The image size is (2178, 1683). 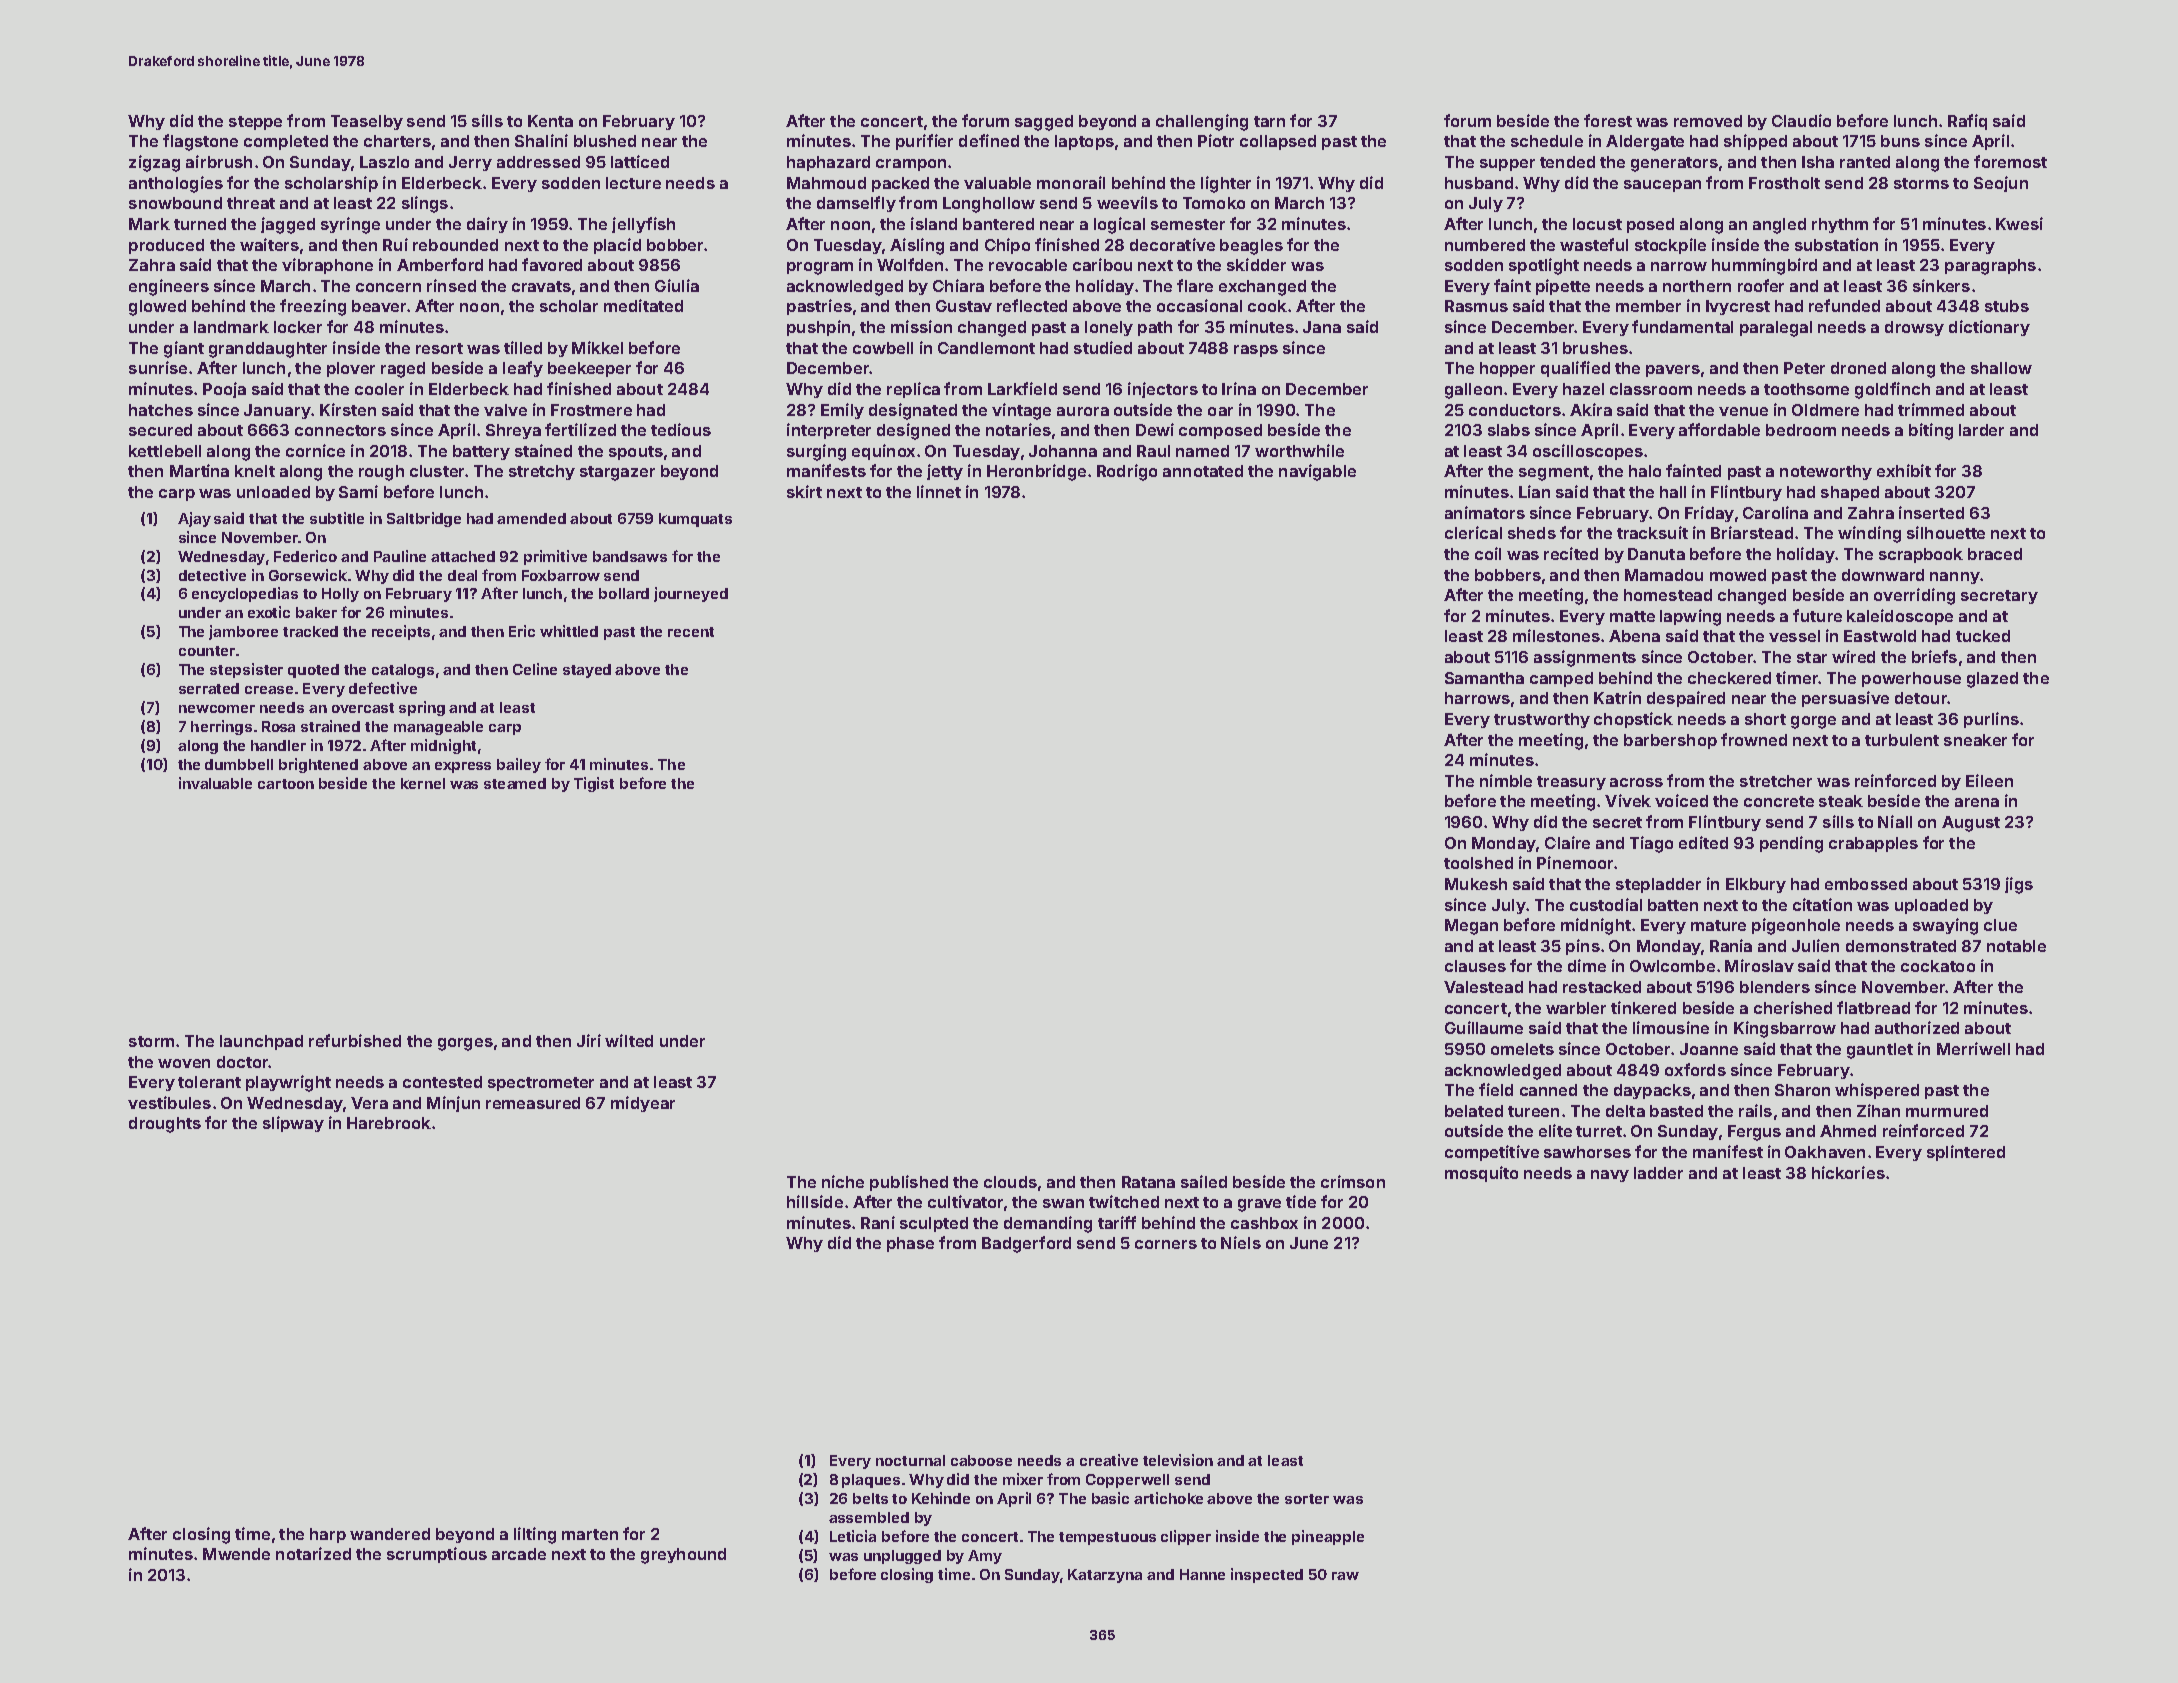 I want to click on daypacks, so click(x=1652, y=1091).
